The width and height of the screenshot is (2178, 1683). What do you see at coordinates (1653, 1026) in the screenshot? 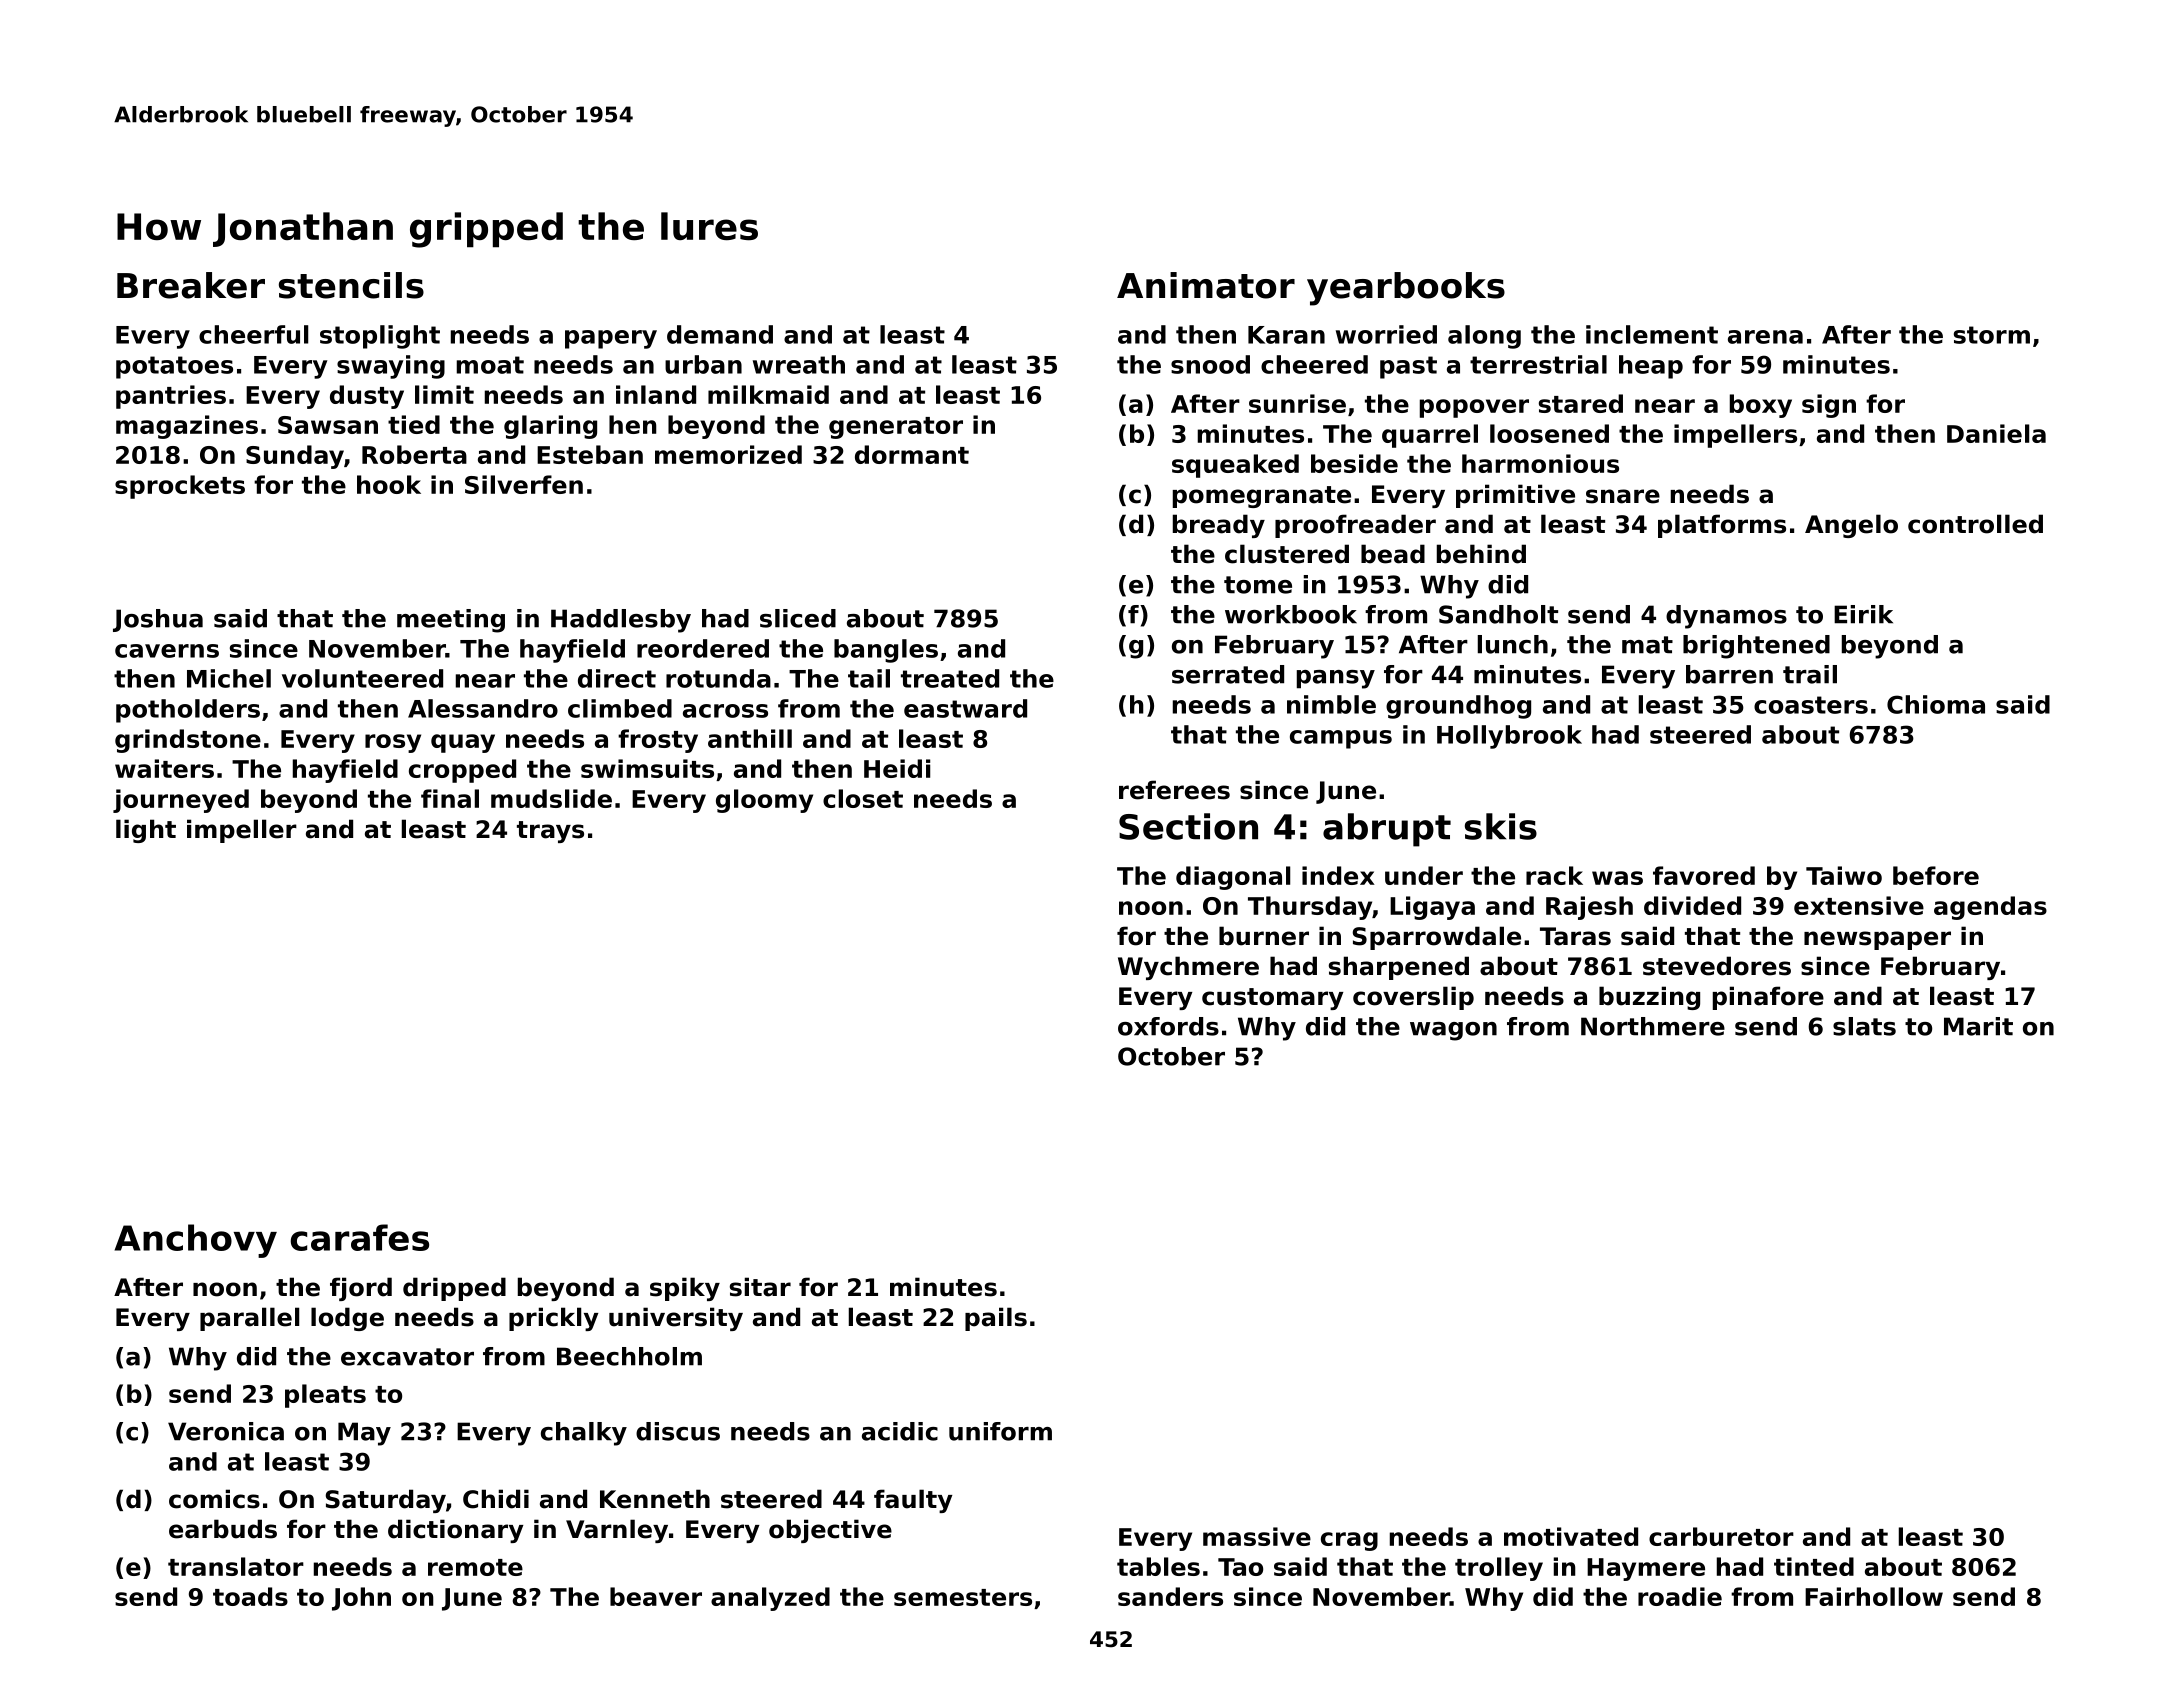
I see `Northmere` at bounding box center [1653, 1026].
